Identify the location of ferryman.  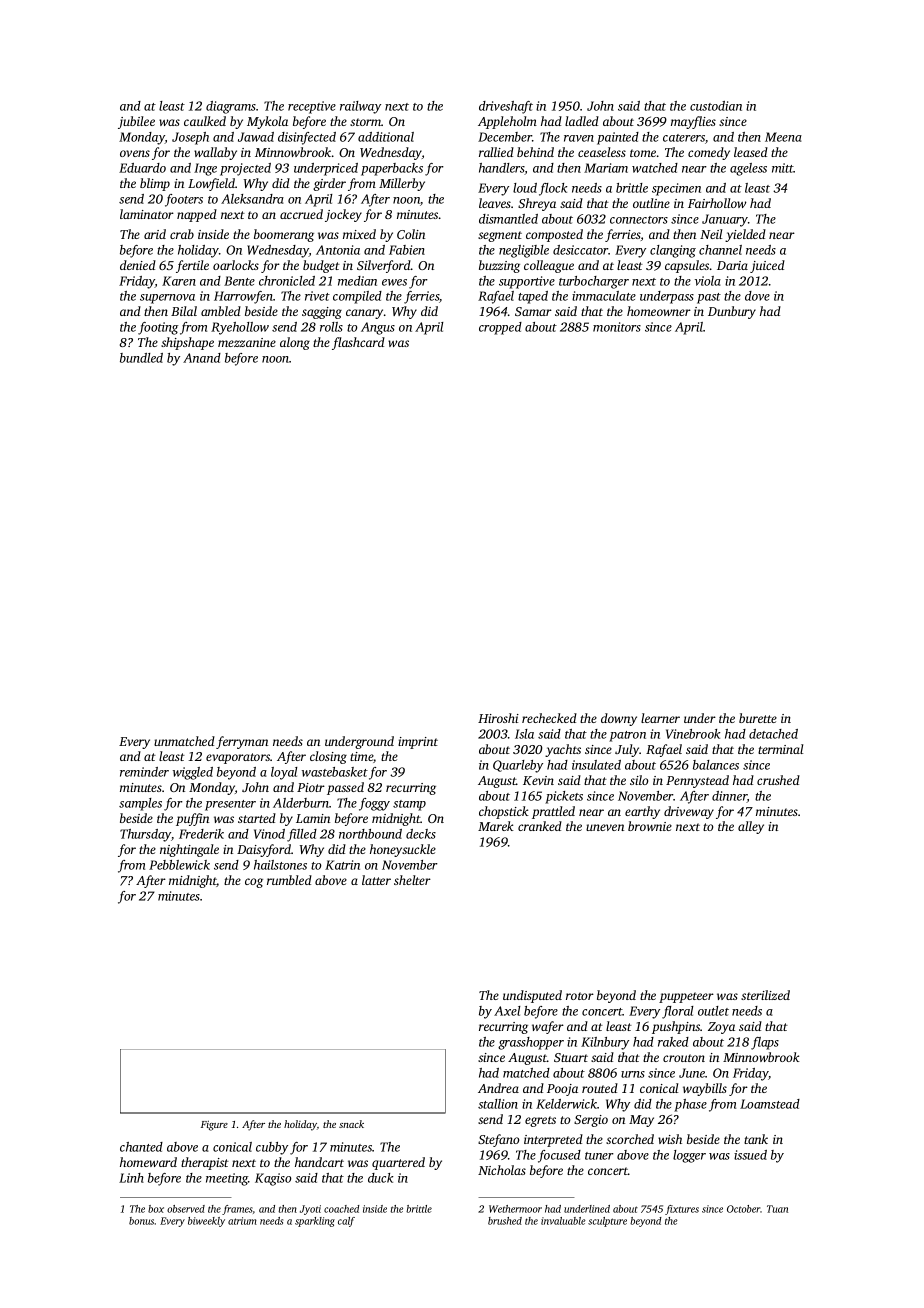
(242, 742).
